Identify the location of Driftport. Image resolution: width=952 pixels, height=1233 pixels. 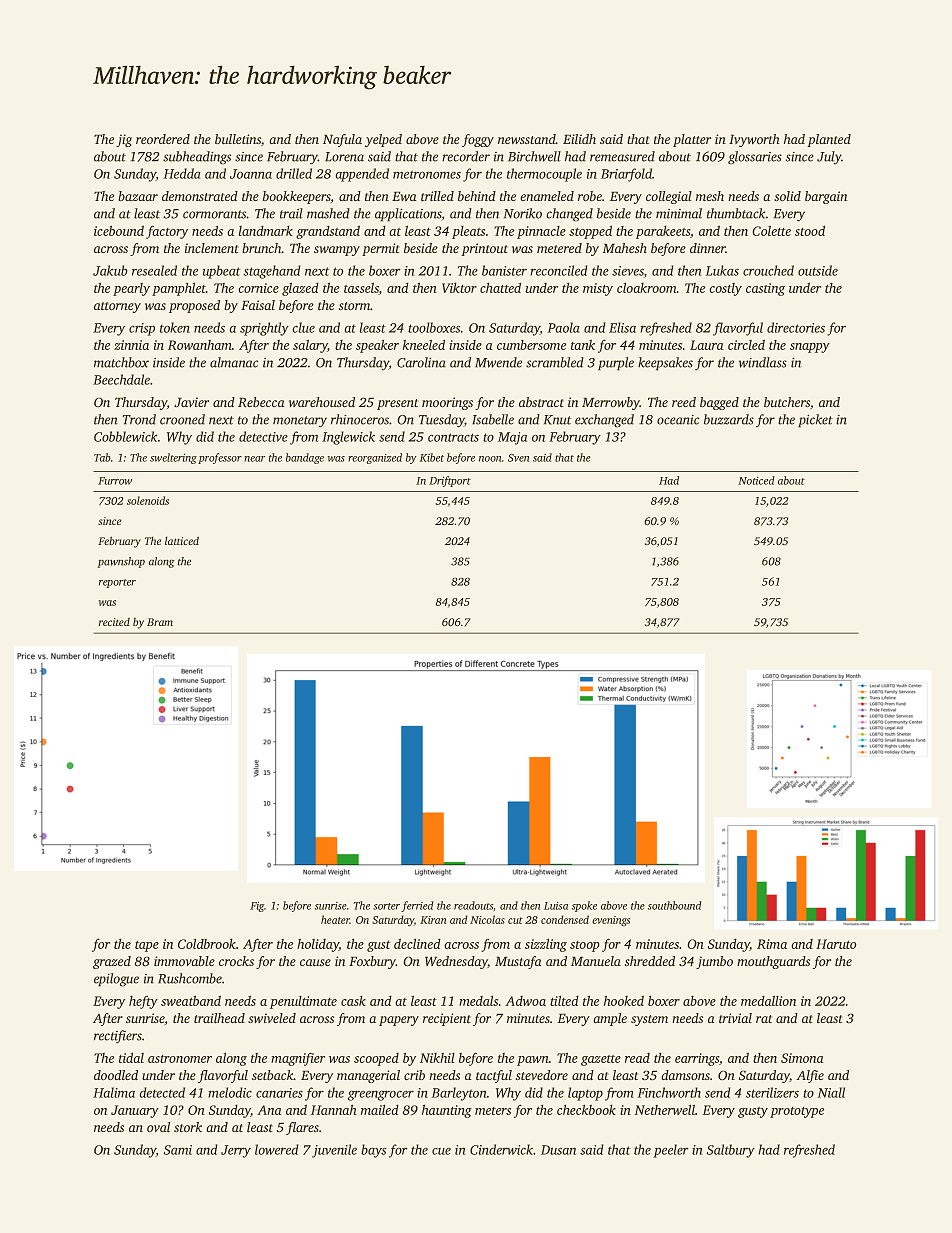
(450, 481).
